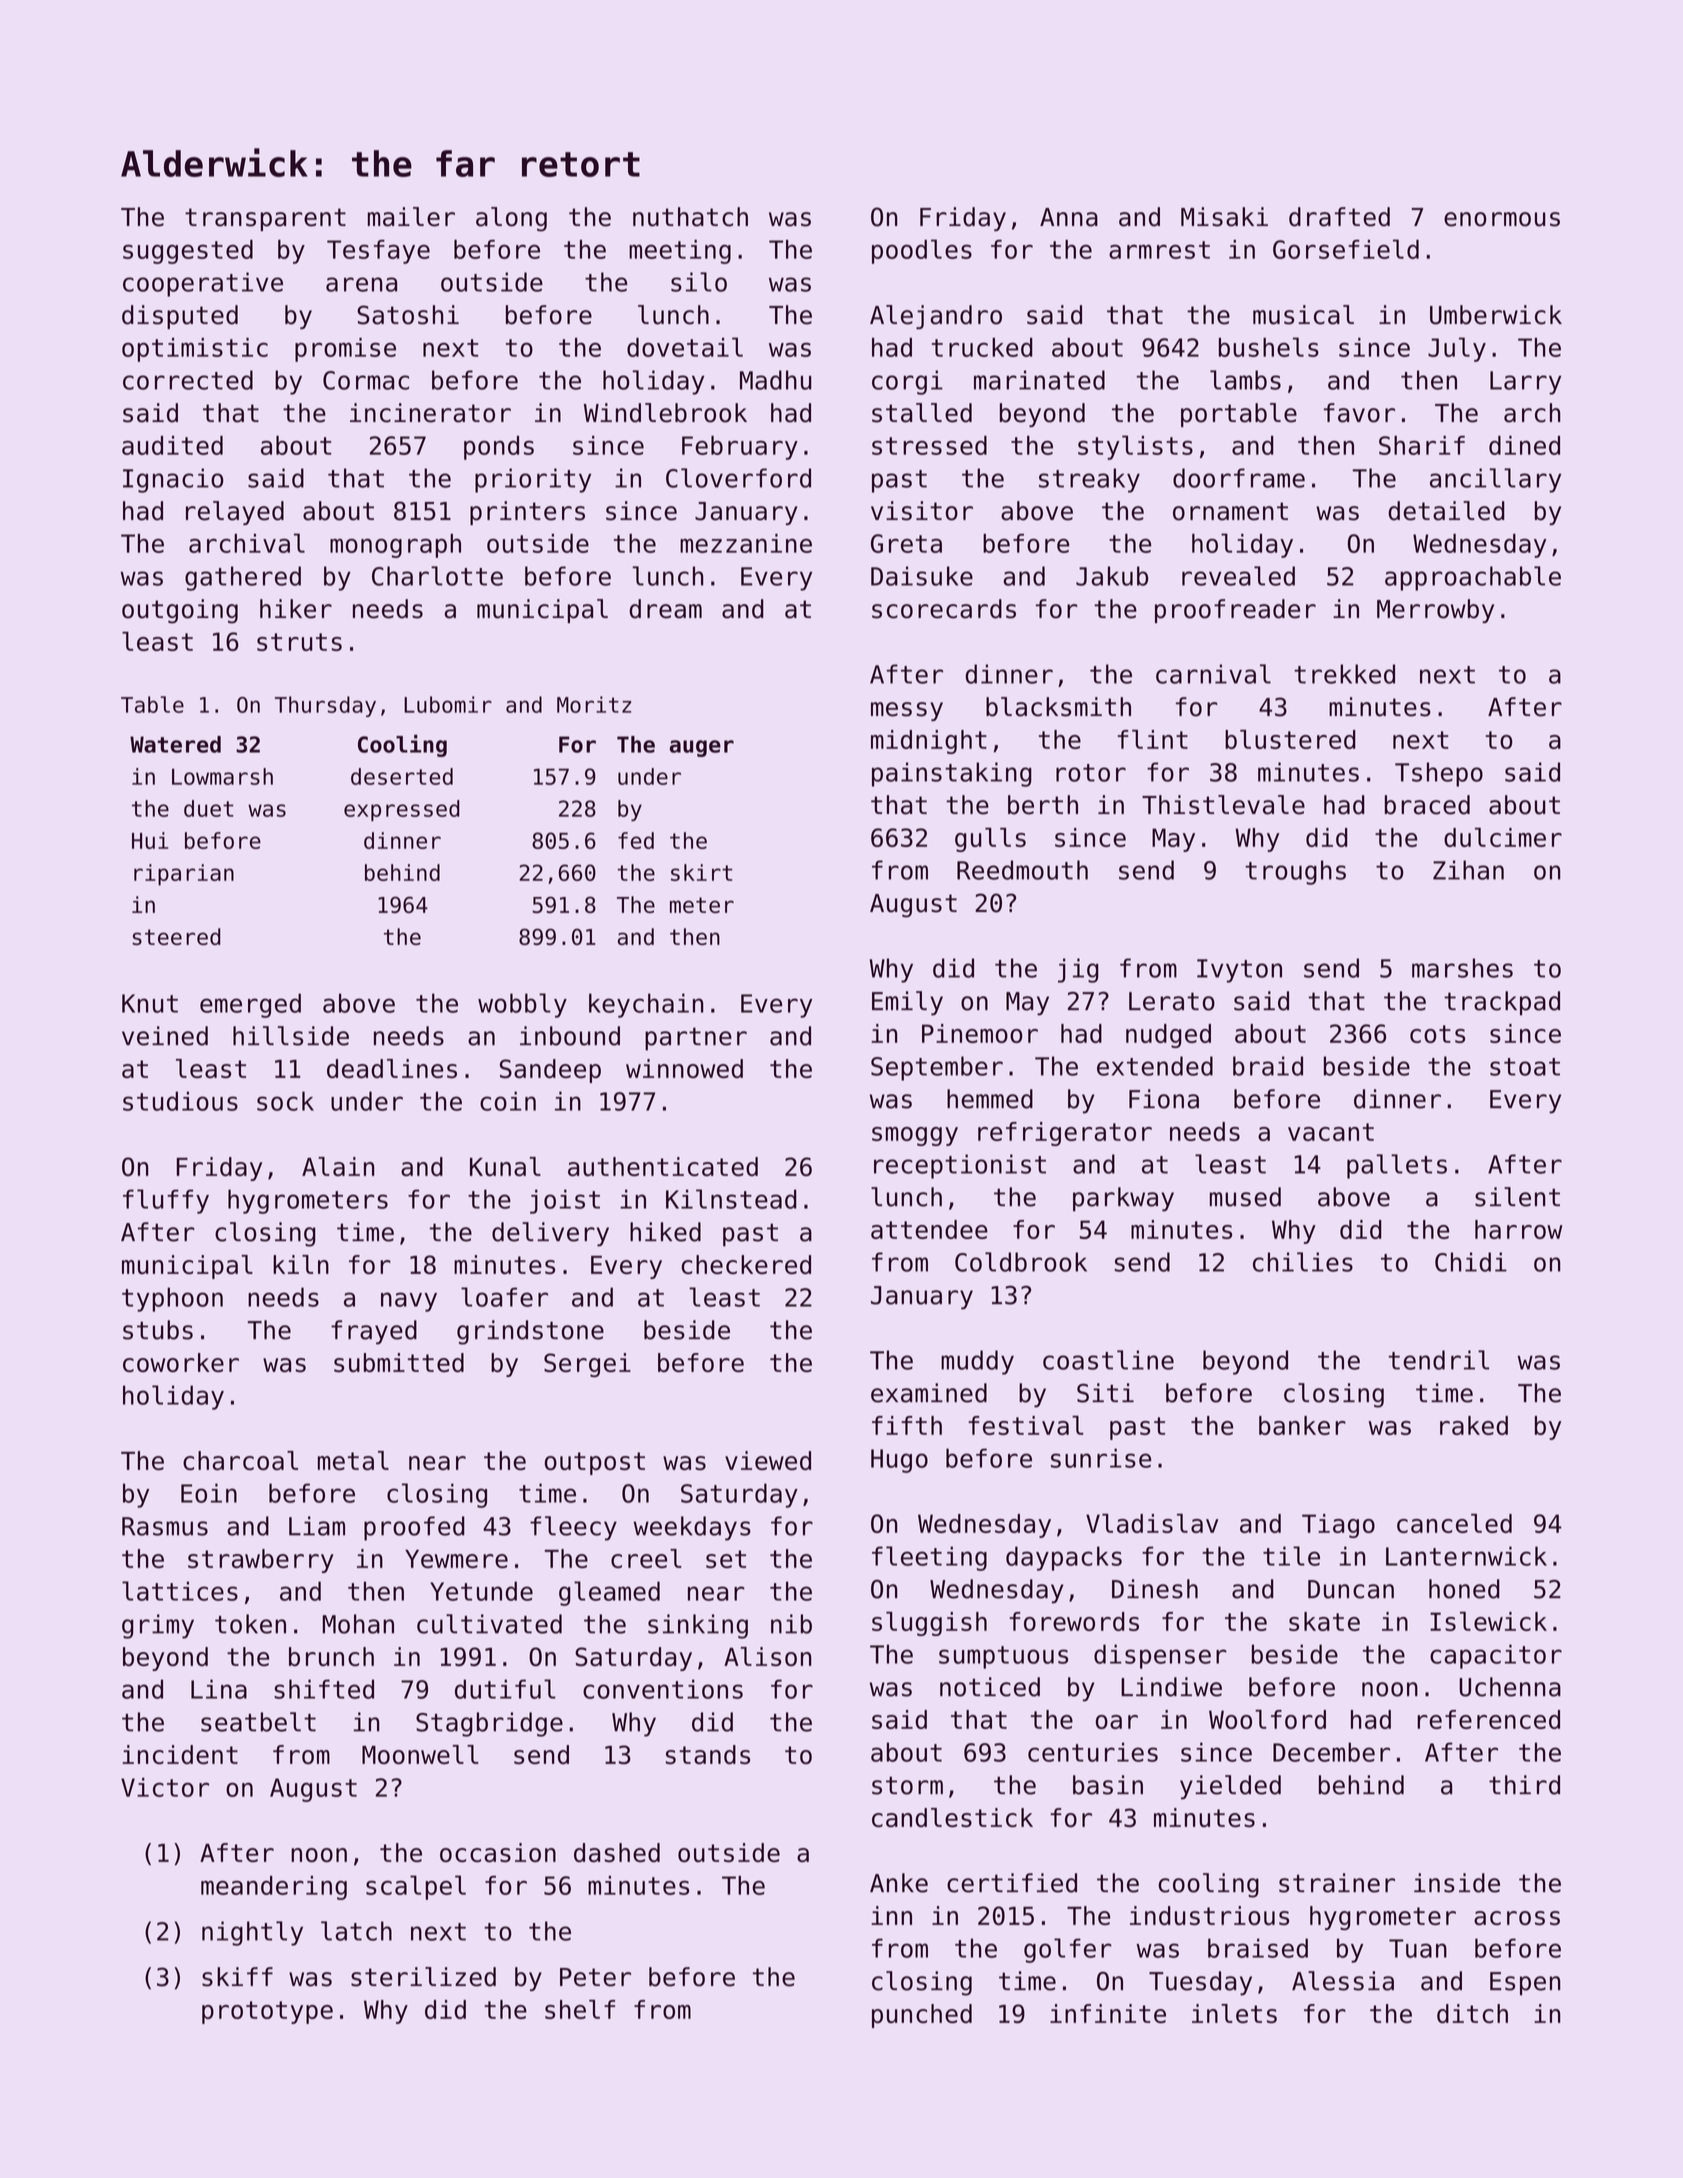 The width and height of the screenshot is (1683, 2178). I want to click on transparent, so click(265, 219).
